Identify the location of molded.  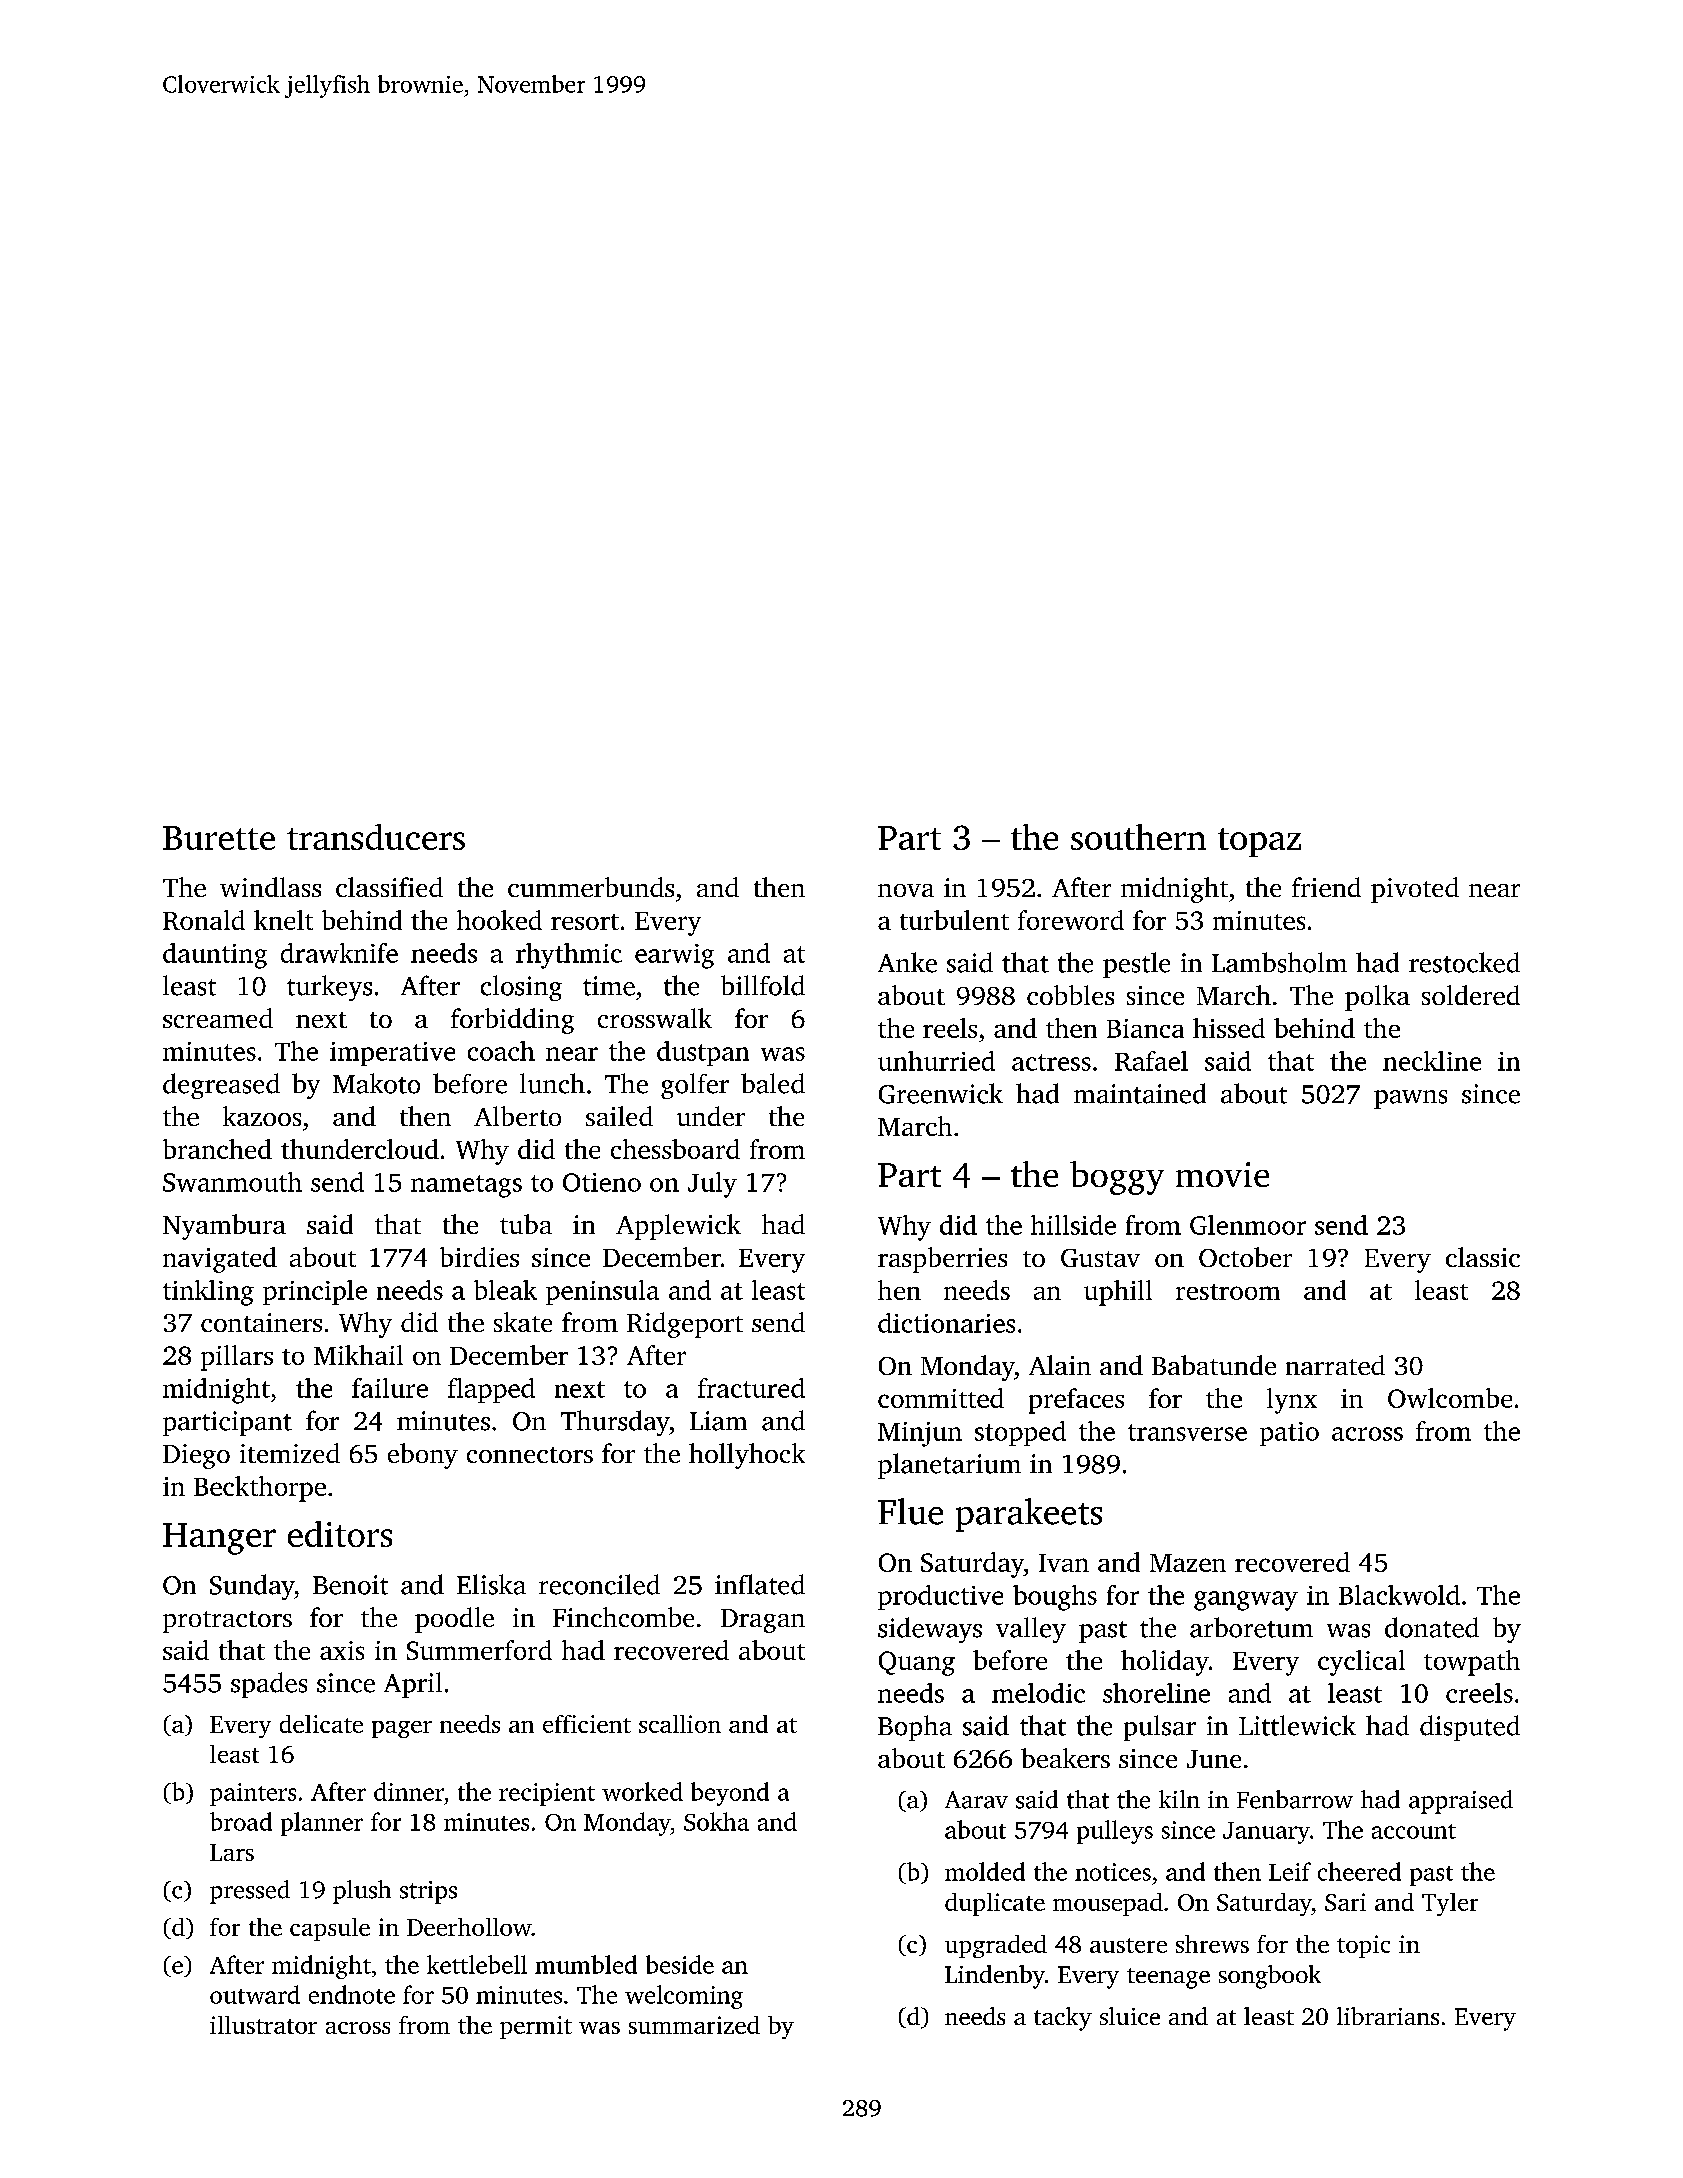
(985, 1871).
